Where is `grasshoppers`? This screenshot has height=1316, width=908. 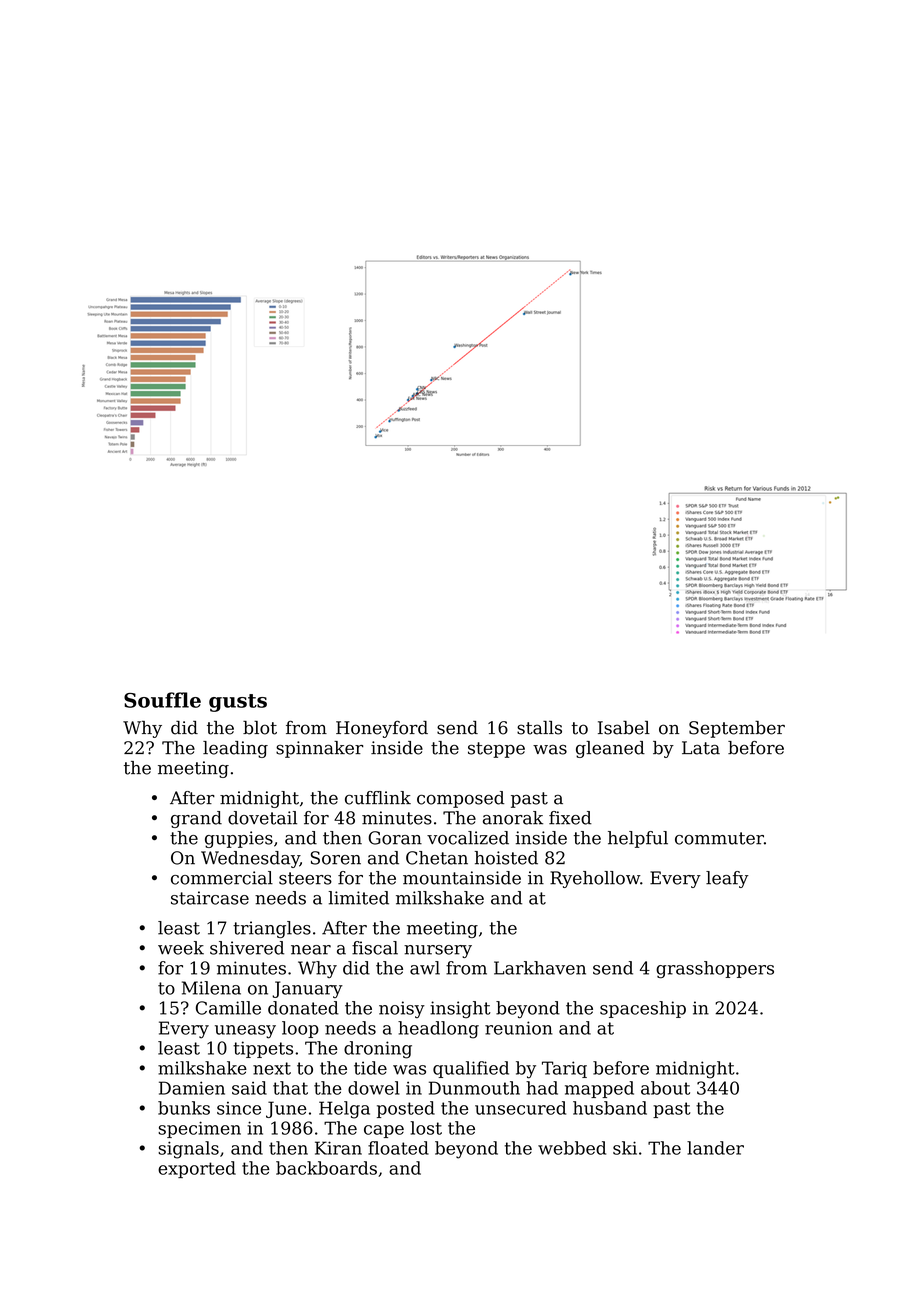 grasshoppers is located at coordinates (715, 970).
